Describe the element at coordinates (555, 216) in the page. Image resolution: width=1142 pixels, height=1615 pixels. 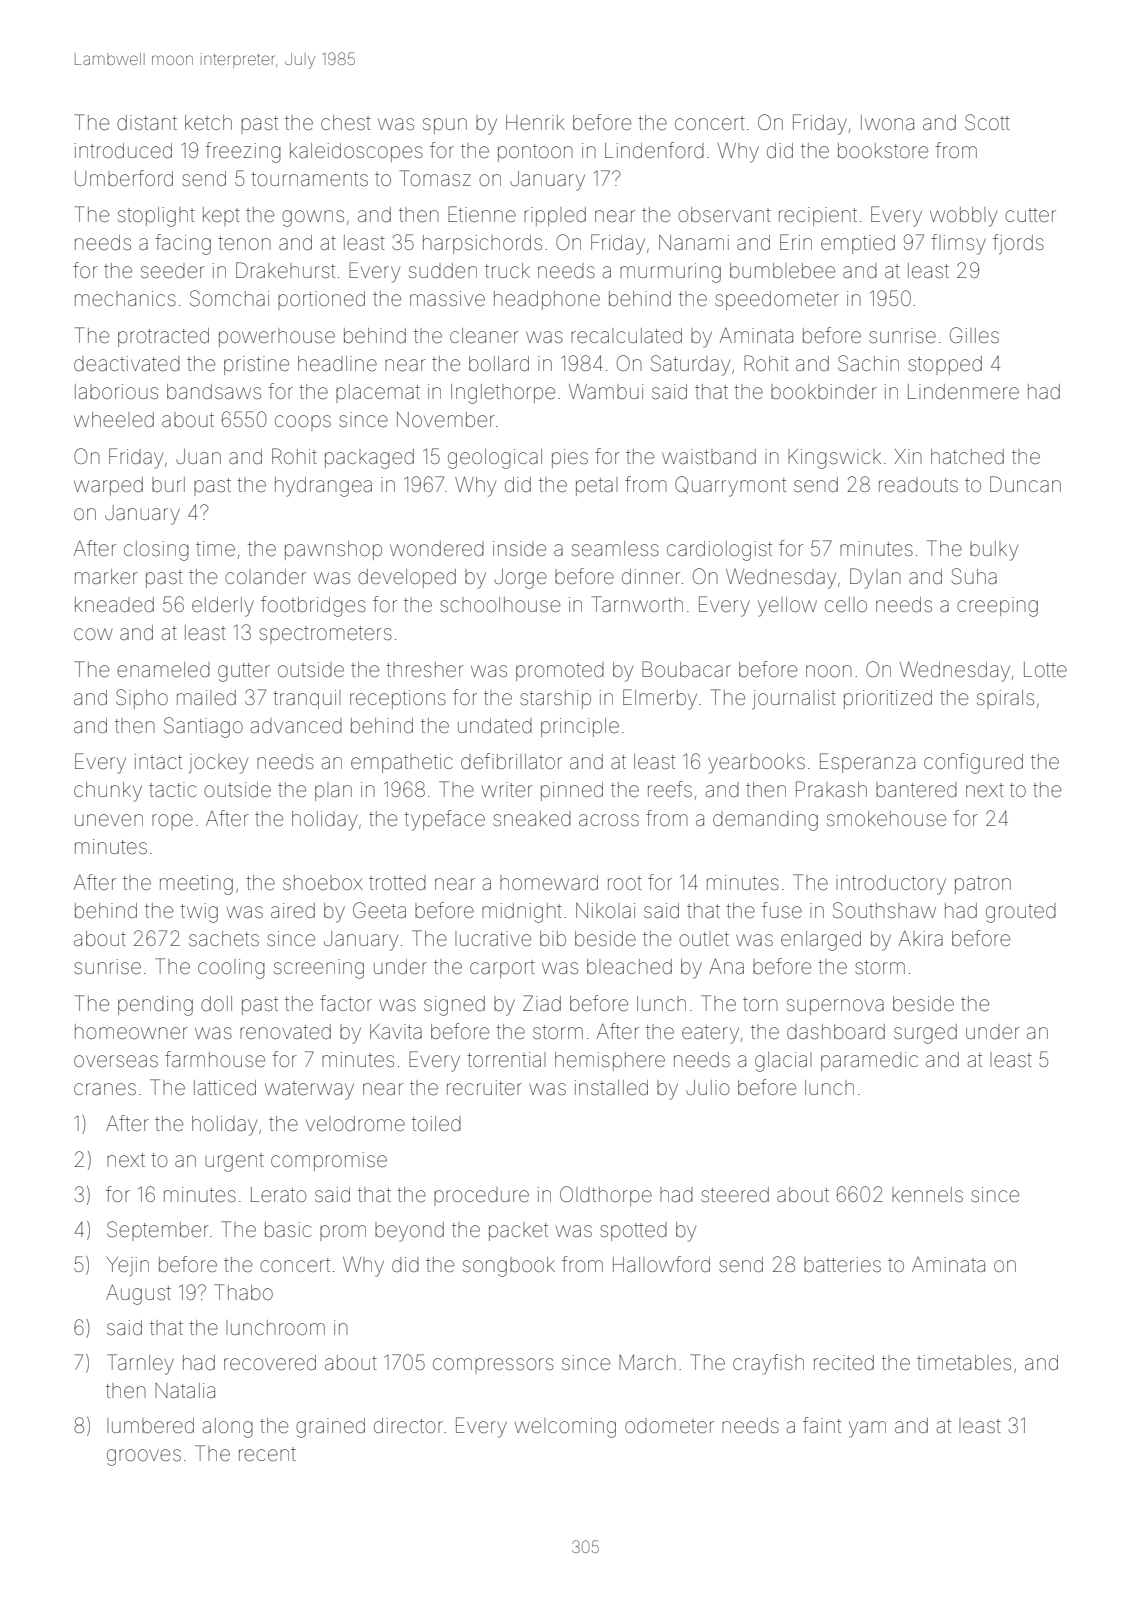
I see `rippled` at that location.
